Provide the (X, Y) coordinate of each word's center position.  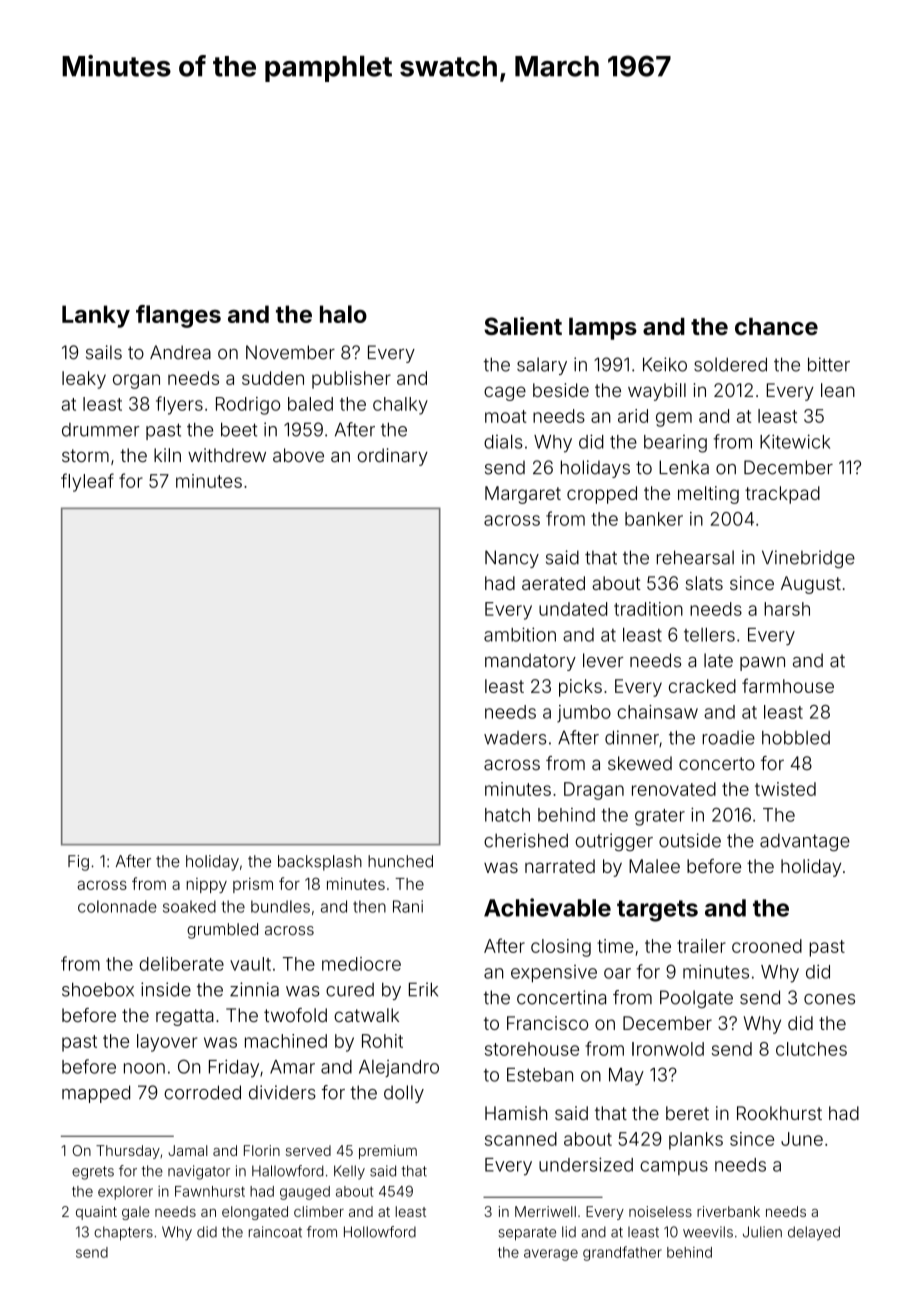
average (551, 1255)
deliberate (181, 964)
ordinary (393, 457)
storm (85, 455)
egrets (93, 1173)
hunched (400, 861)
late (718, 660)
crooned (767, 946)
